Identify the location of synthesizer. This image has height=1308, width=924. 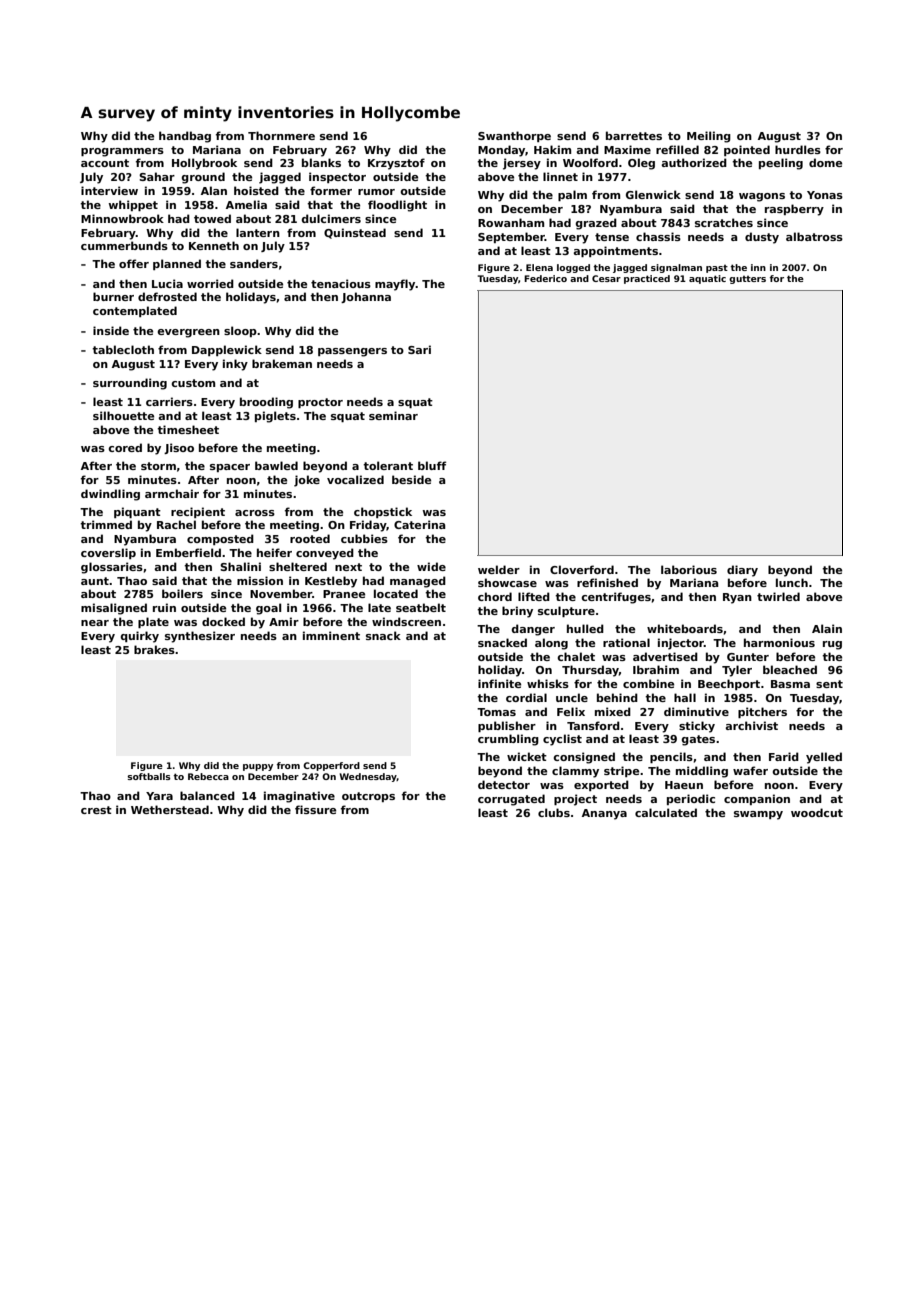
(200, 637).
